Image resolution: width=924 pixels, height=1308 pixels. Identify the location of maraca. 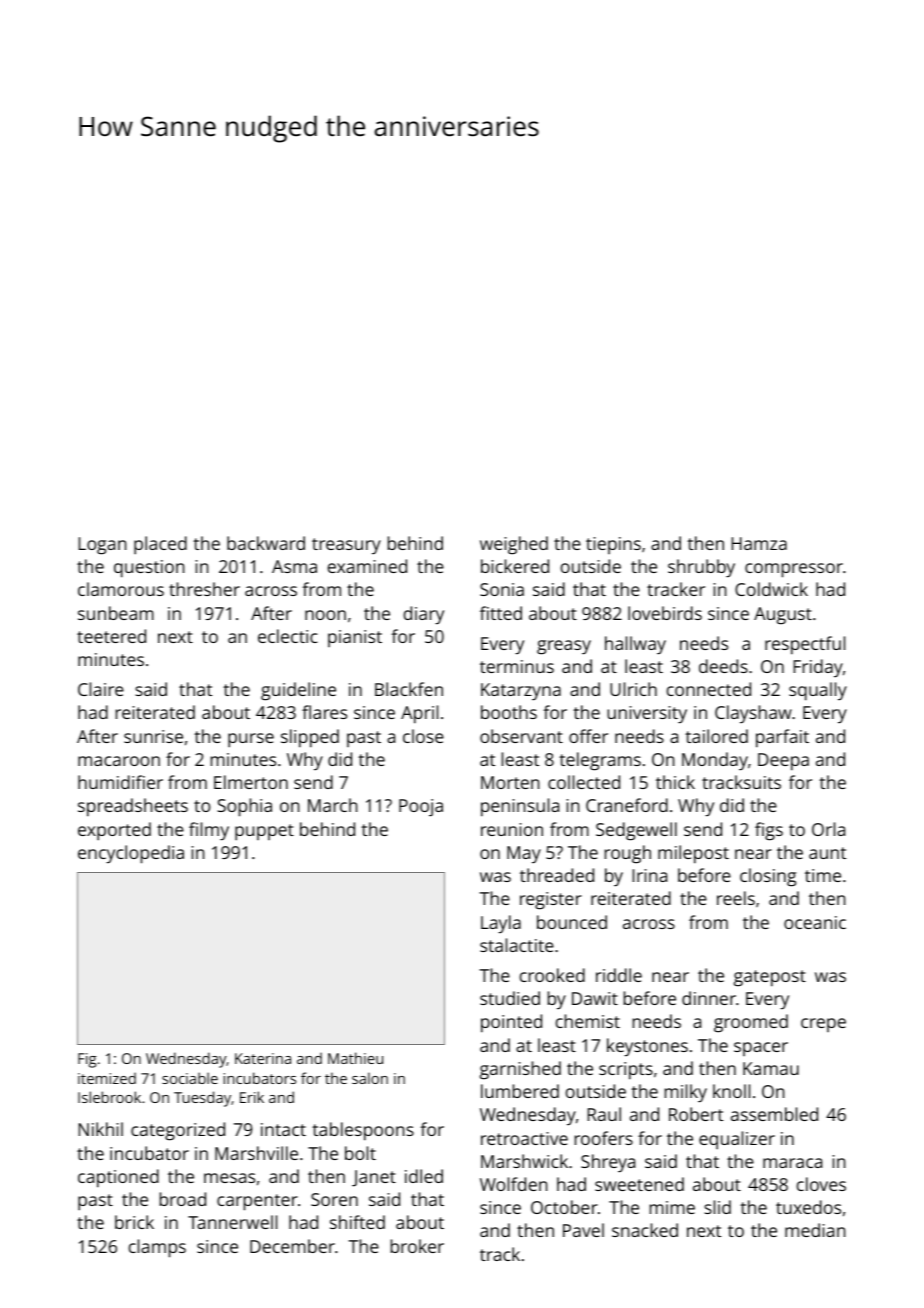
(792, 1163).
